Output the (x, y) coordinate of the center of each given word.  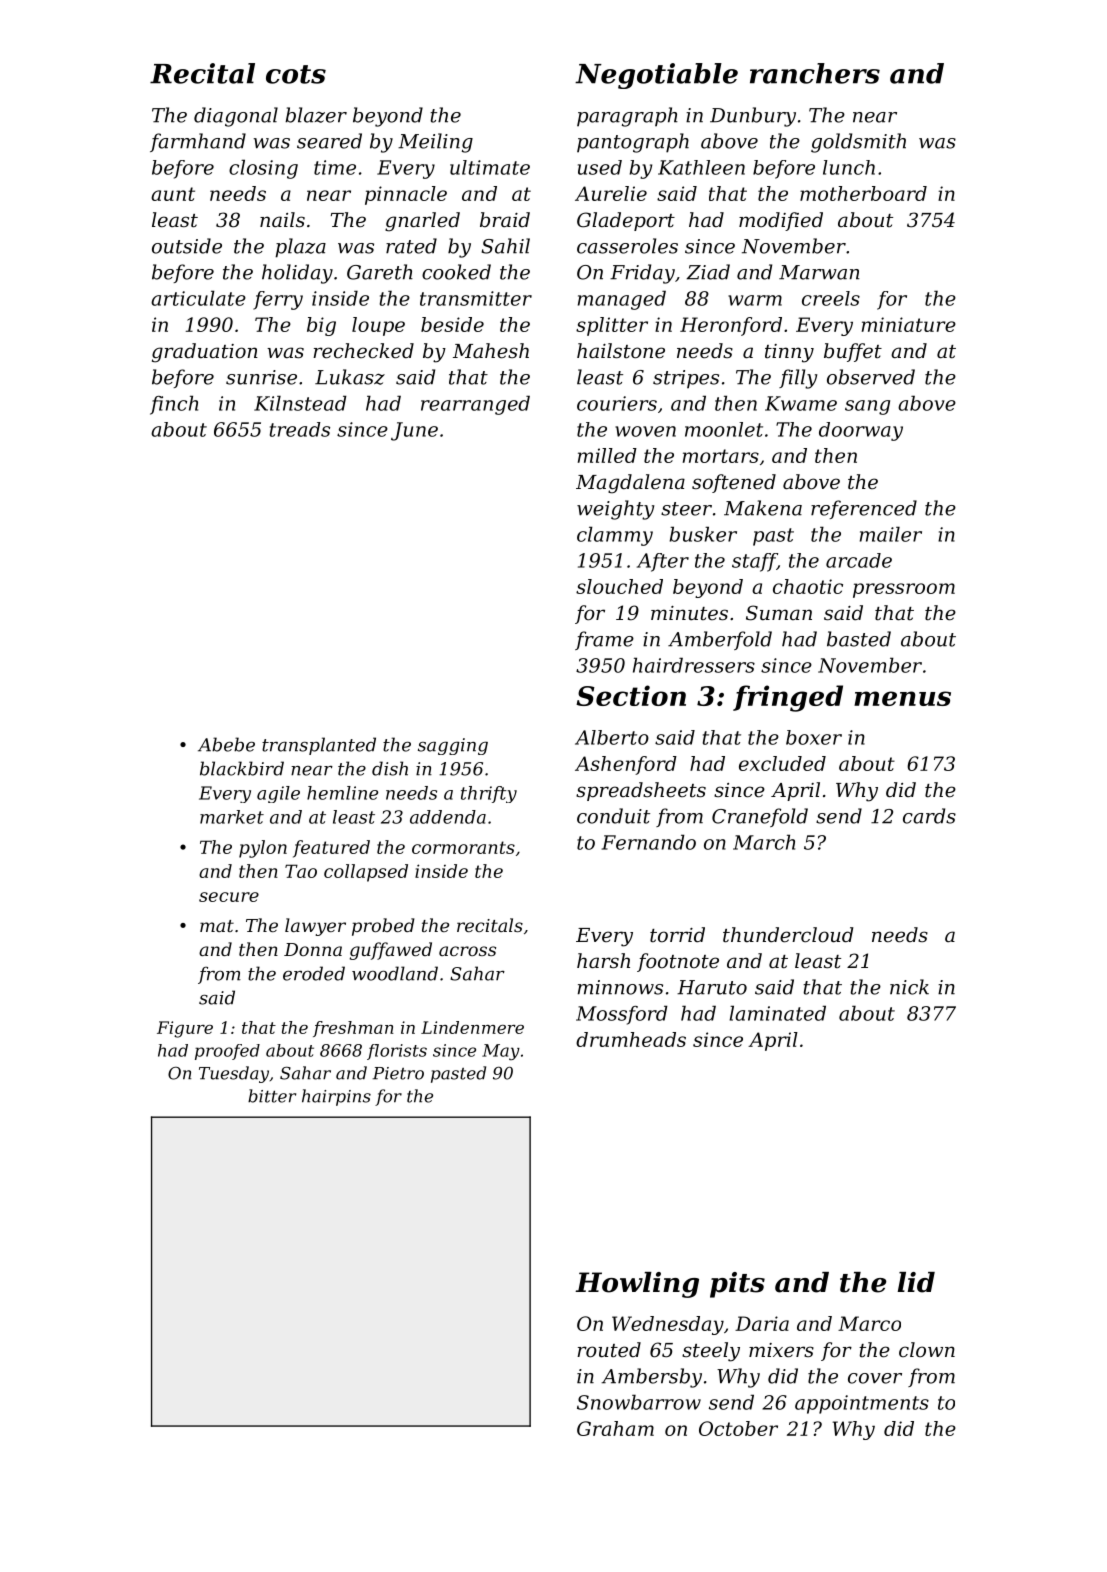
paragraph (627, 117)
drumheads (631, 1039)
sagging (453, 746)
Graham (615, 1428)
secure (229, 897)
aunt (173, 194)
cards (929, 816)
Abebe (226, 744)
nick (909, 987)
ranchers (815, 73)
